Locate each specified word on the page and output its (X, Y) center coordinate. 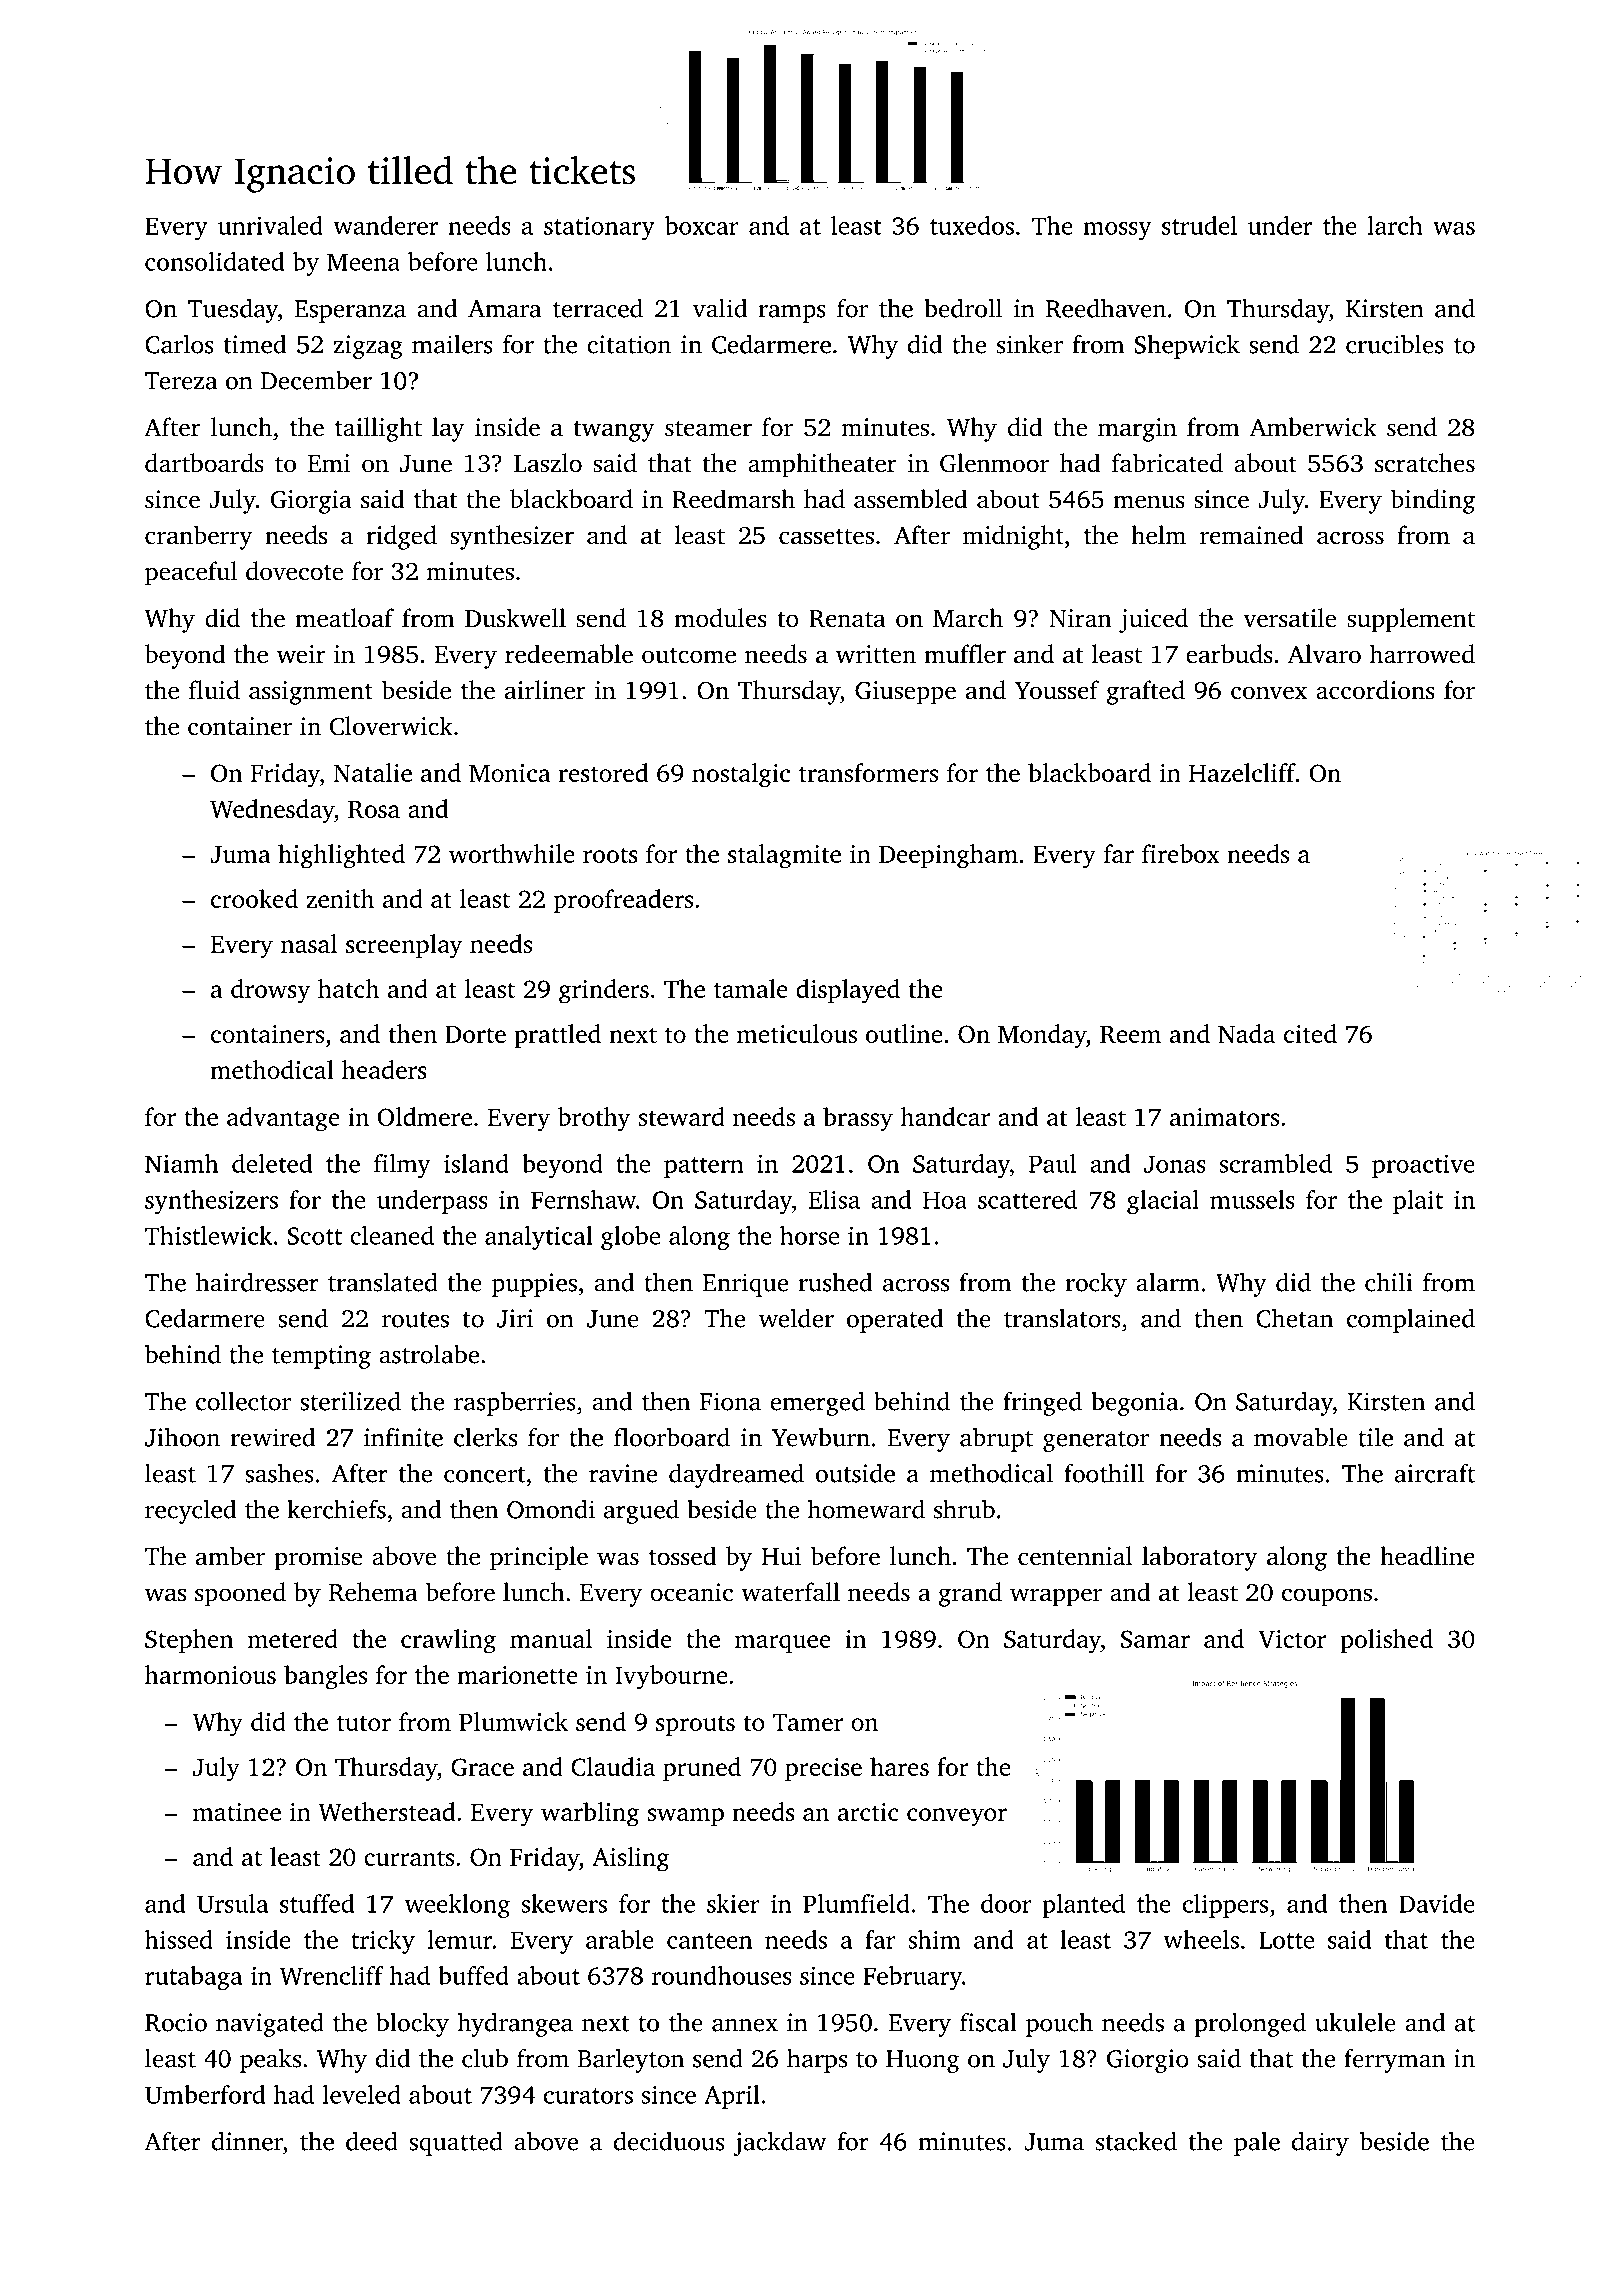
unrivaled (270, 225)
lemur (459, 1939)
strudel (1199, 225)
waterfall (790, 1592)
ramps (792, 314)
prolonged (1250, 2024)
